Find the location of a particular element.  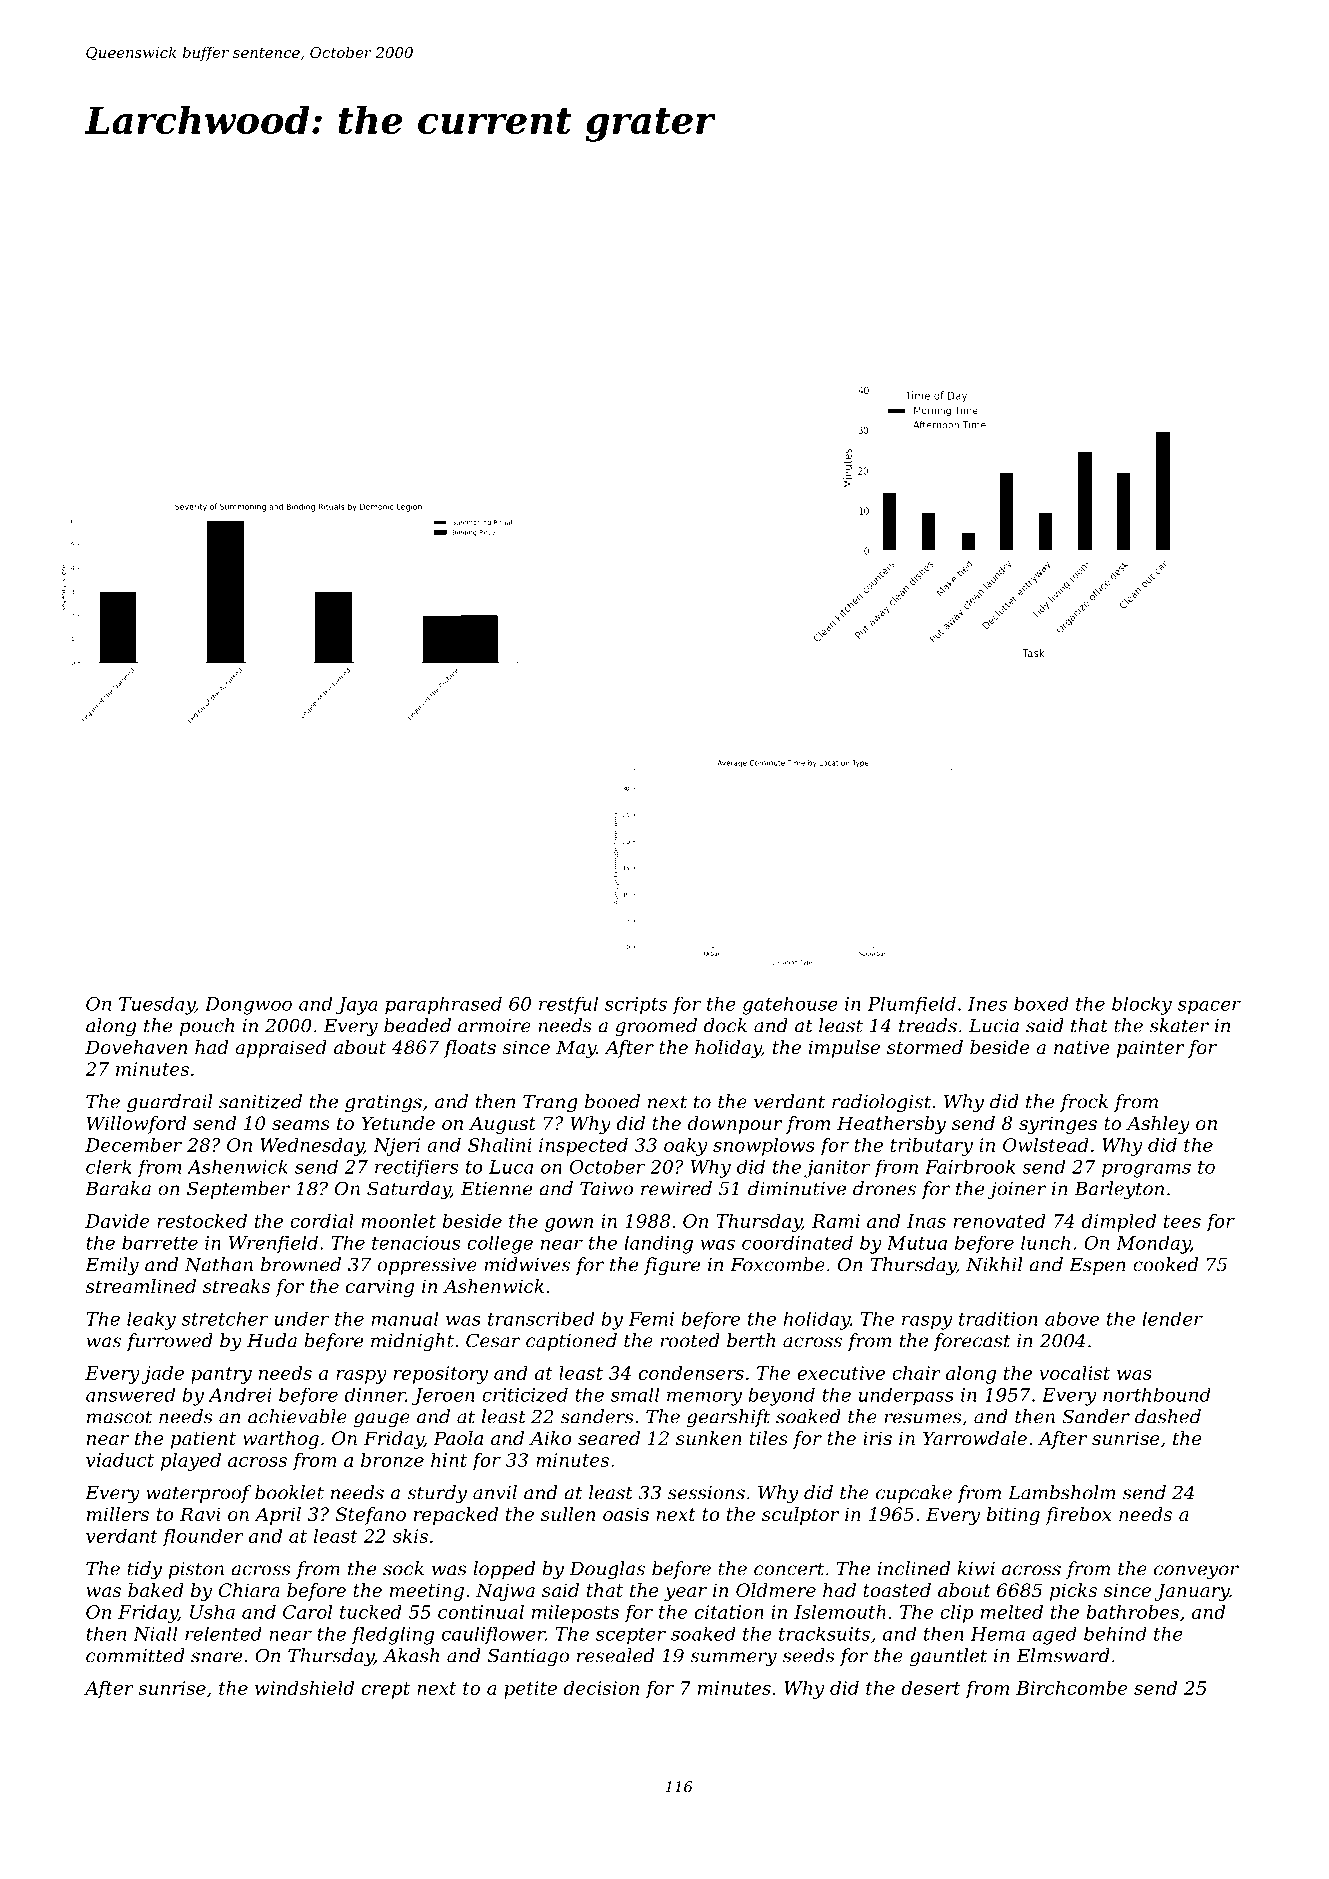

dashed is located at coordinates (1168, 1416).
